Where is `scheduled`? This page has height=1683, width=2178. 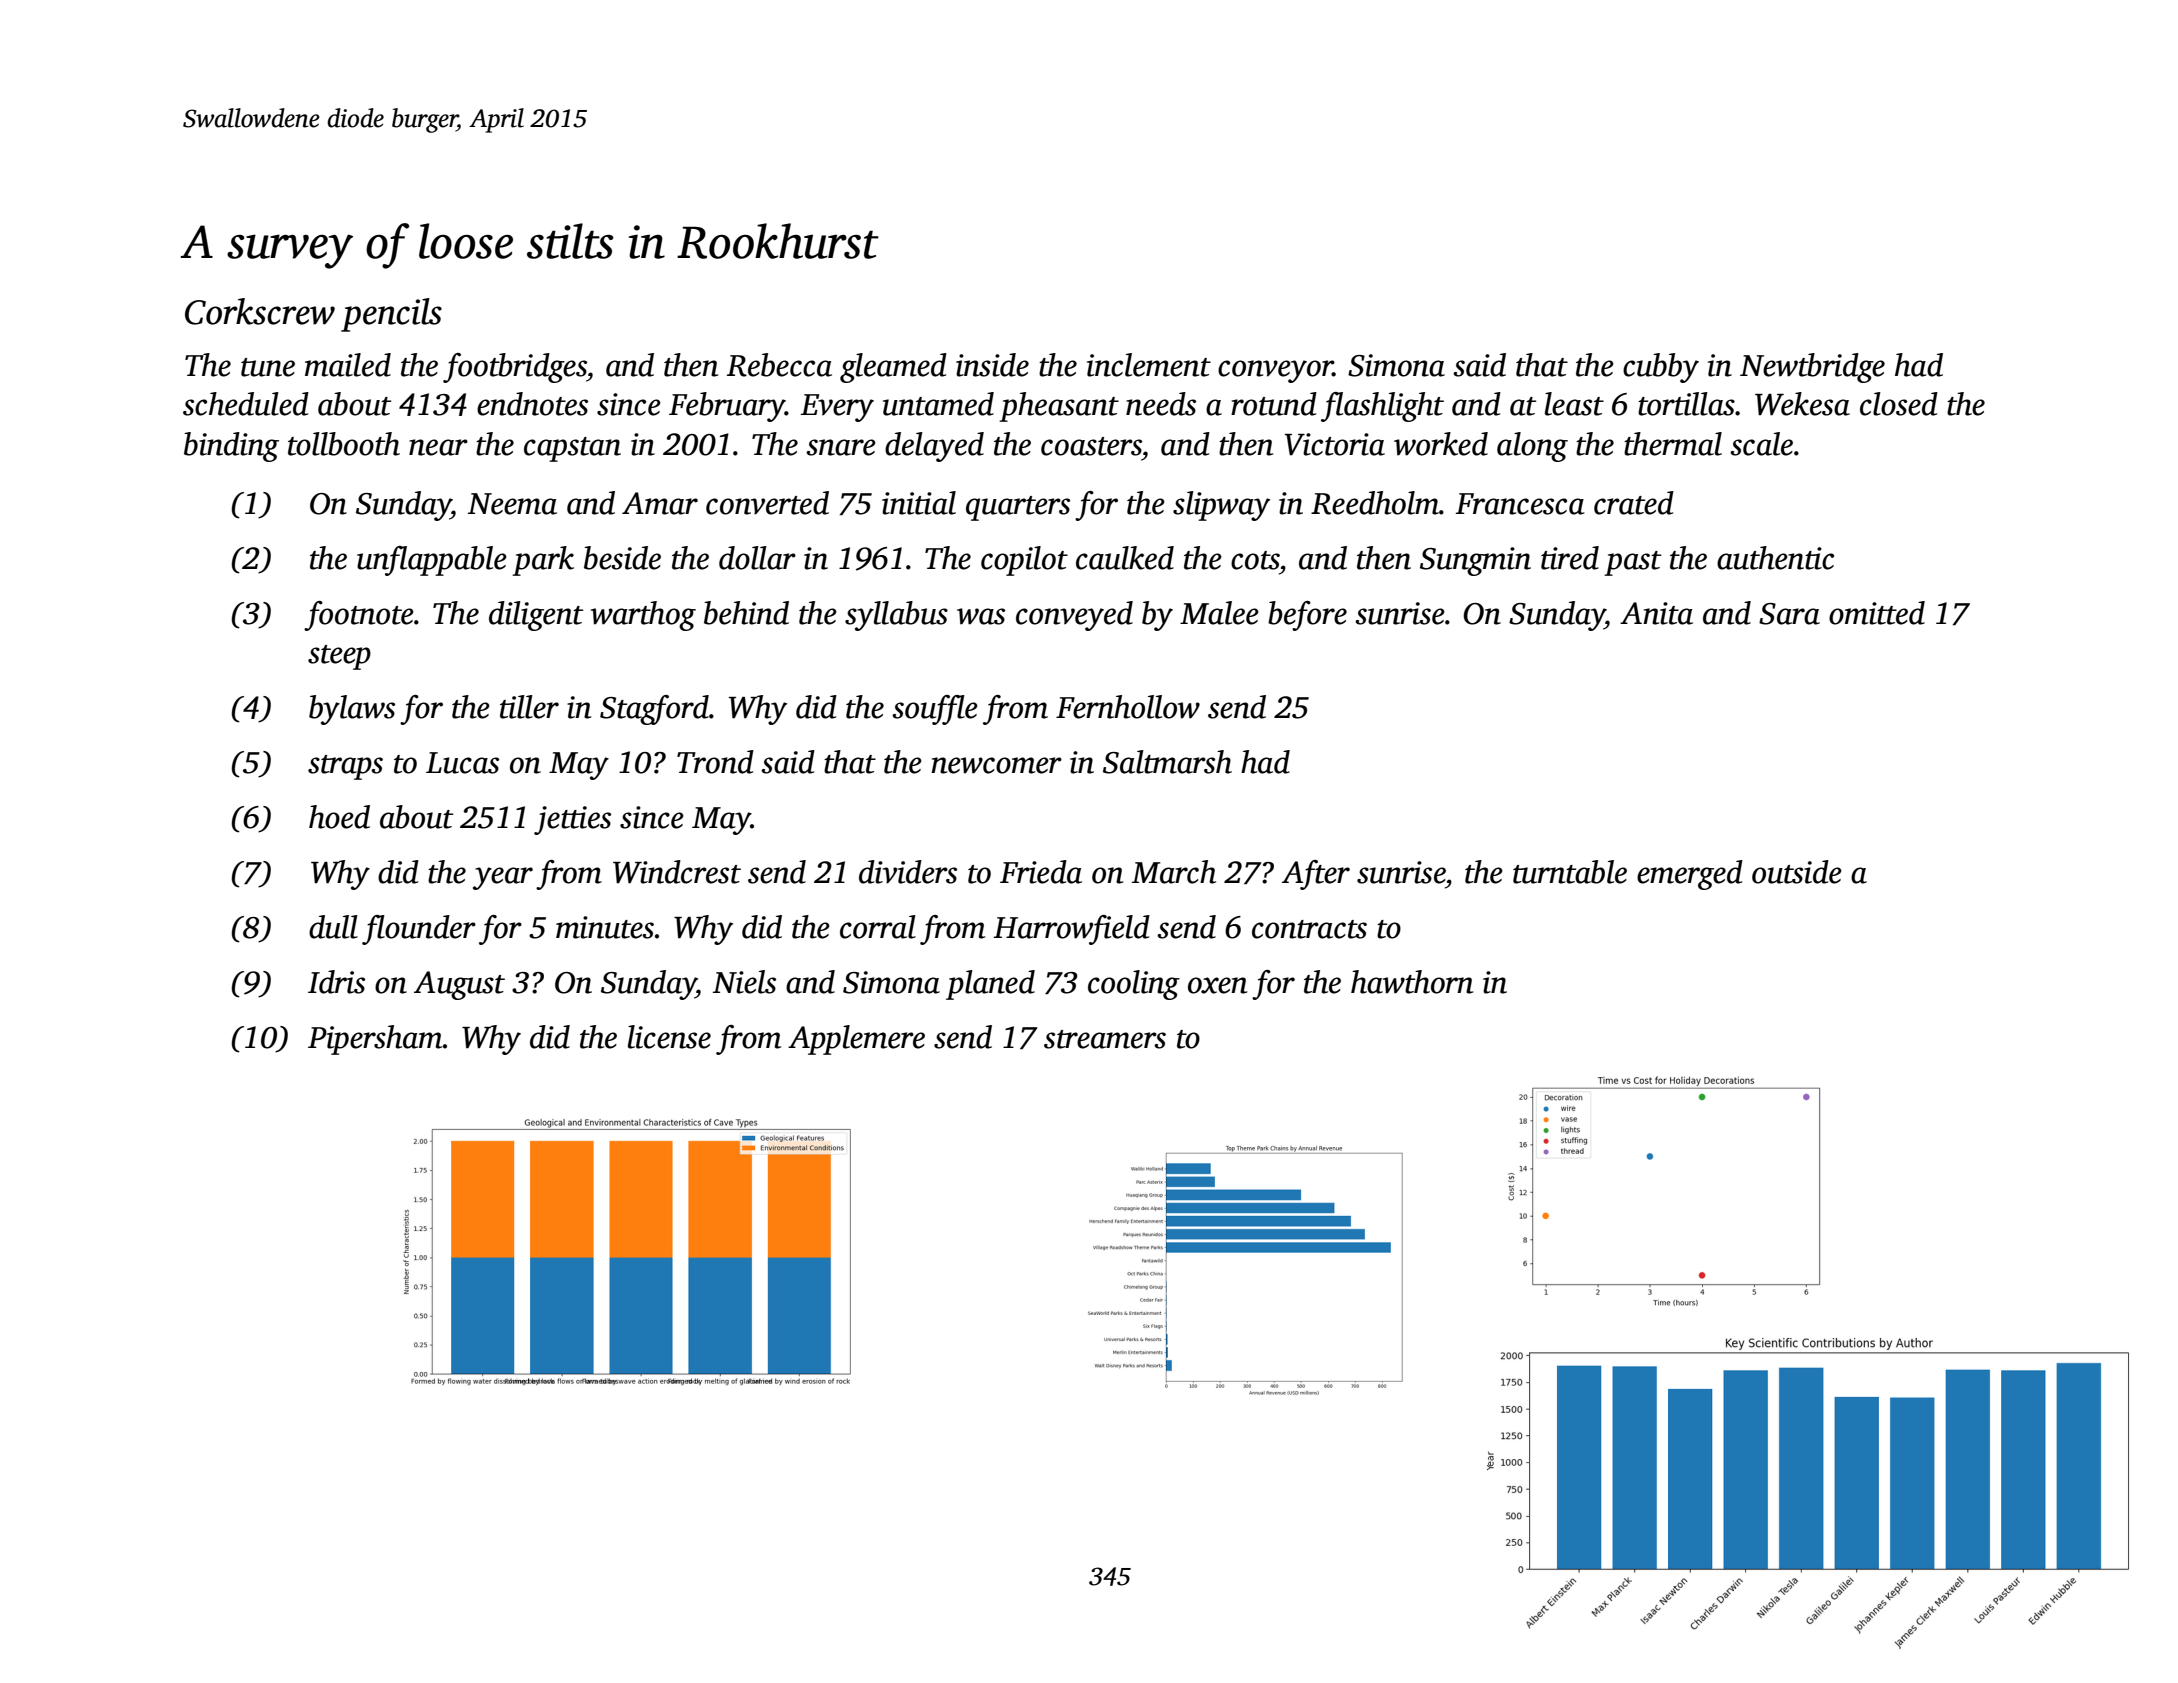
scheduled is located at coordinates (246, 404).
